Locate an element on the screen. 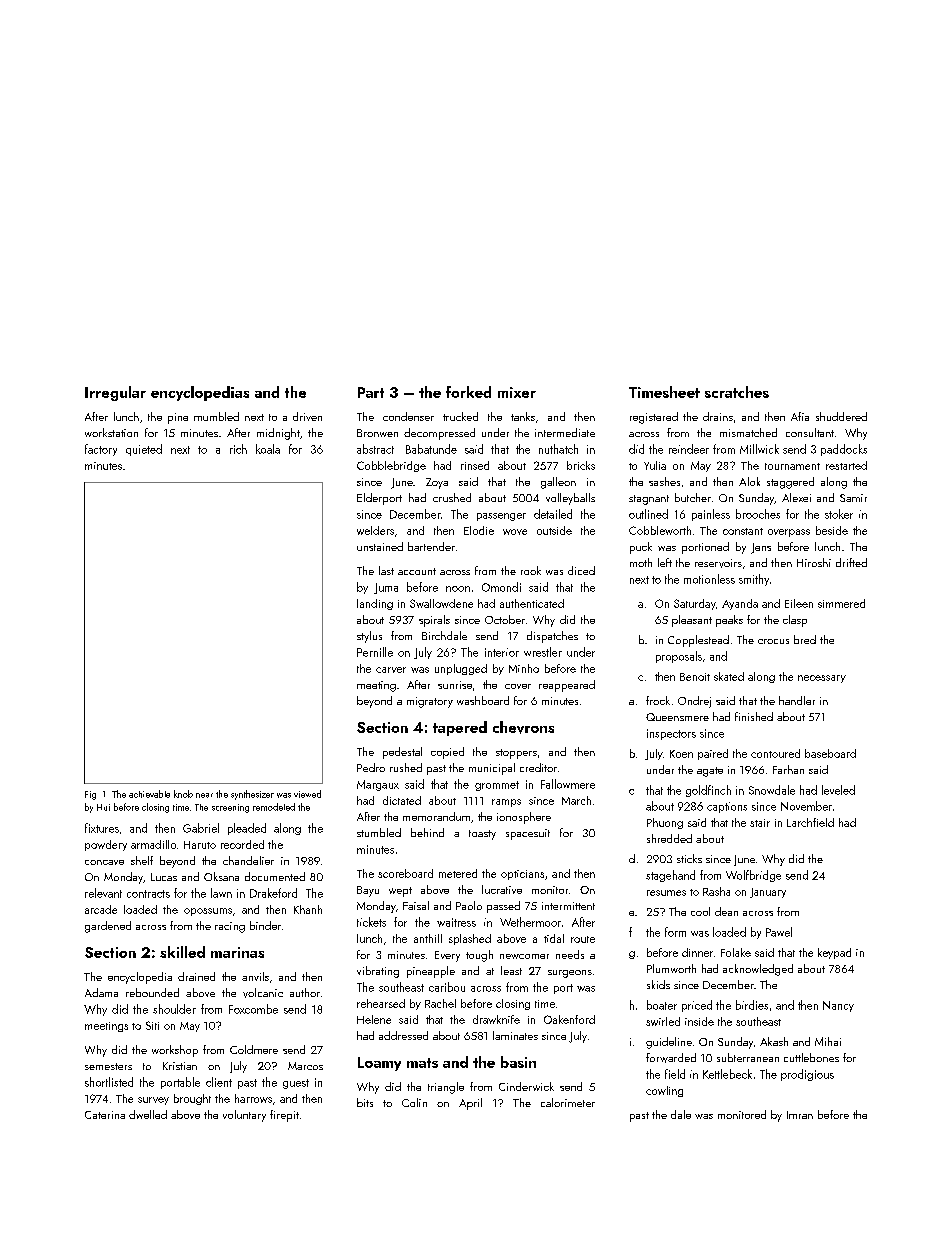 This screenshot has width=952, height=1233. relevant is located at coordinates (103, 893).
